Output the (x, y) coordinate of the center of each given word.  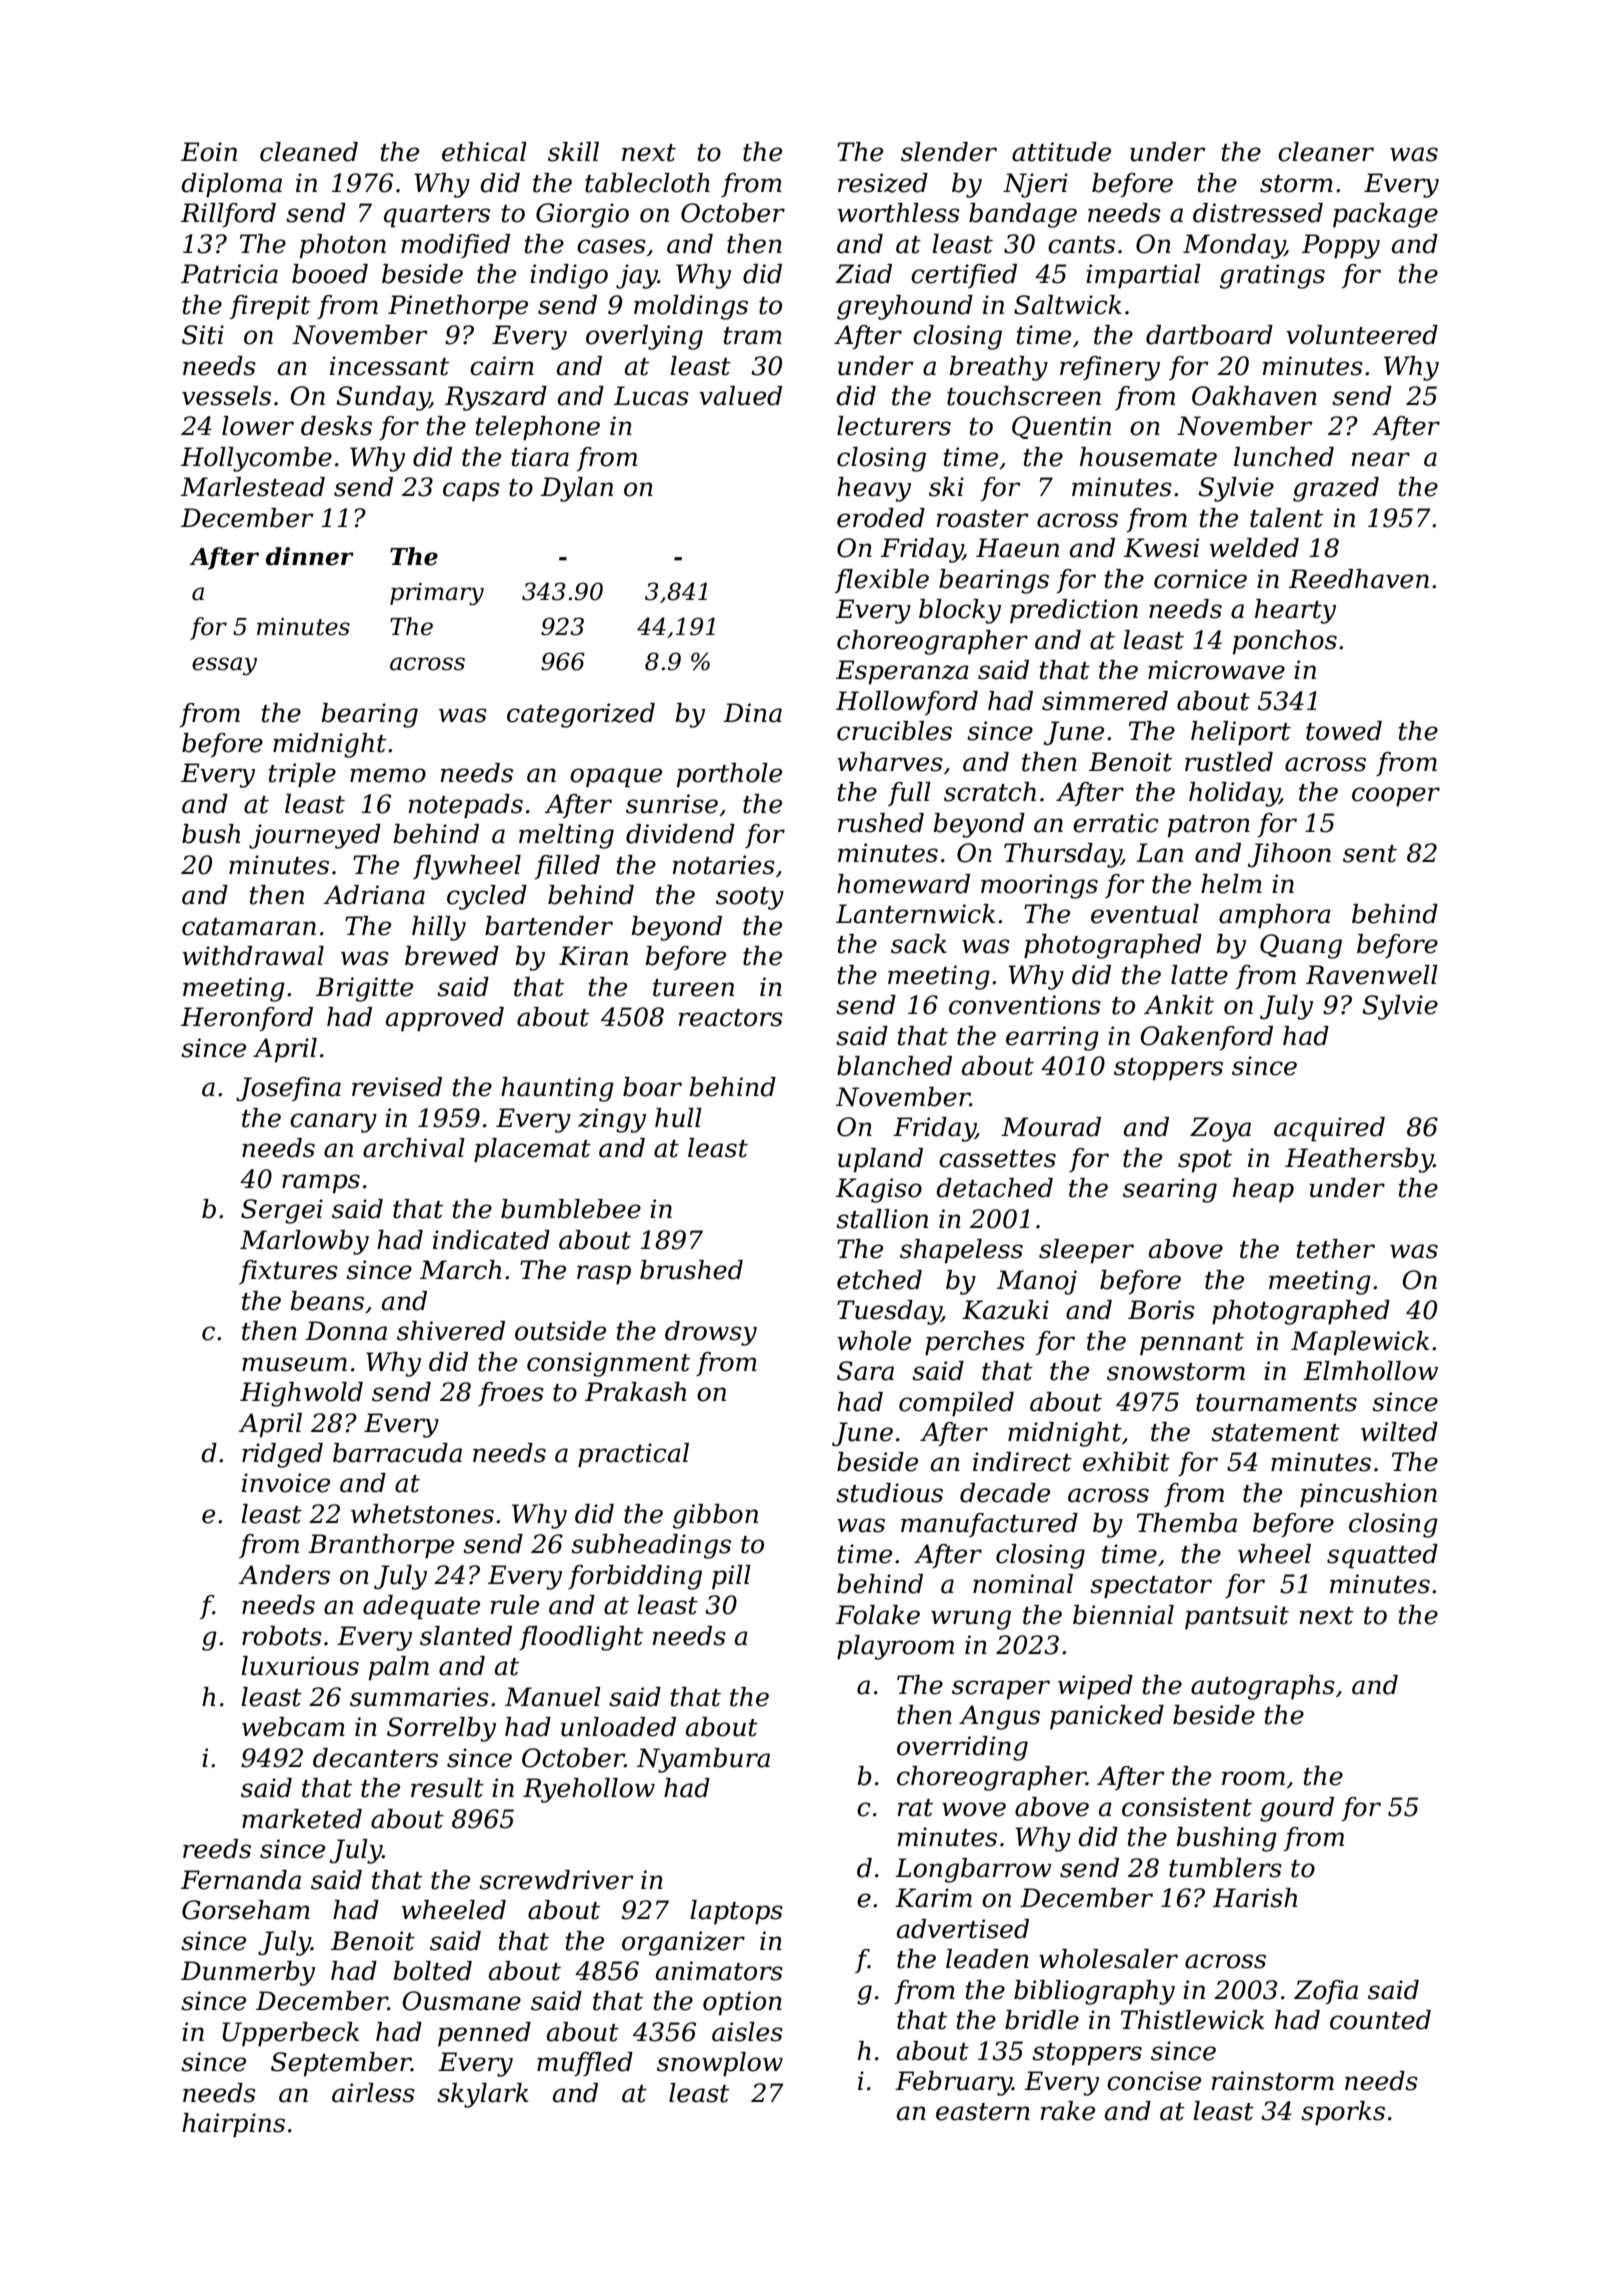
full (909, 794)
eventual (1145, 914)
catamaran (249, 927)
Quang (1301, 946)
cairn (502, 366)
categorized (581, 715)
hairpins (233, 2125)
